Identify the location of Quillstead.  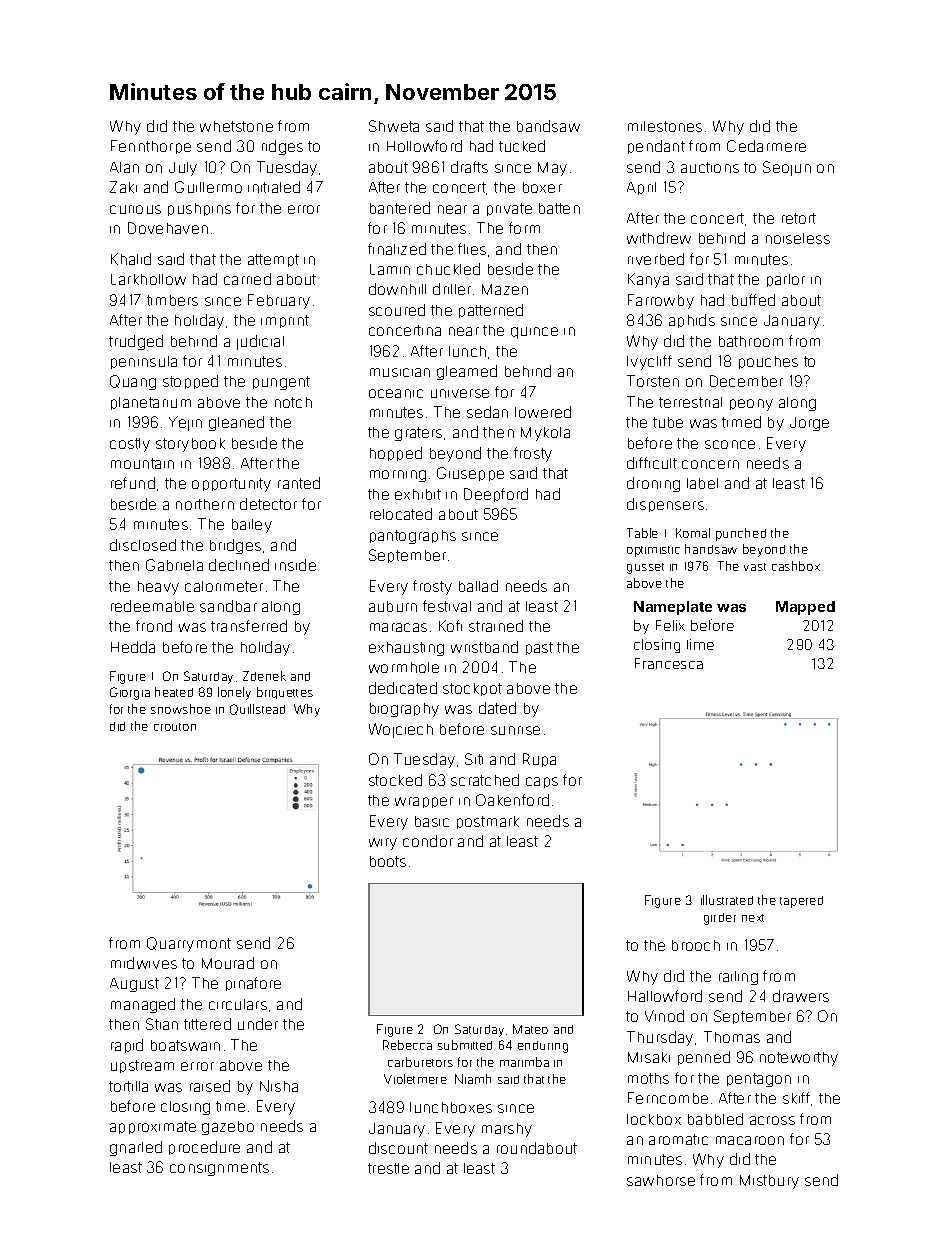
(257, 709).
